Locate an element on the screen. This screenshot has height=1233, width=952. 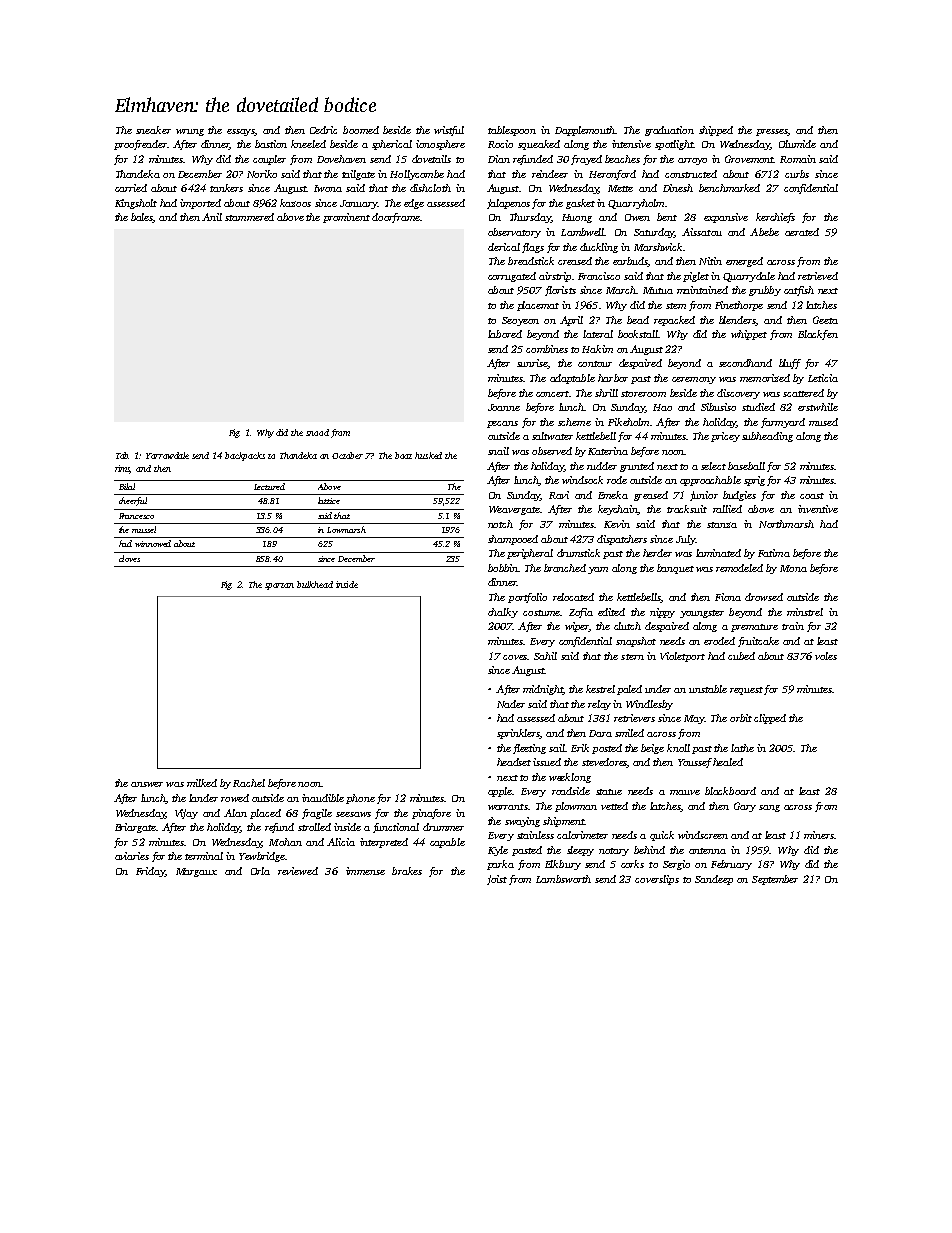
carried is located at coordinates (131, 188).
